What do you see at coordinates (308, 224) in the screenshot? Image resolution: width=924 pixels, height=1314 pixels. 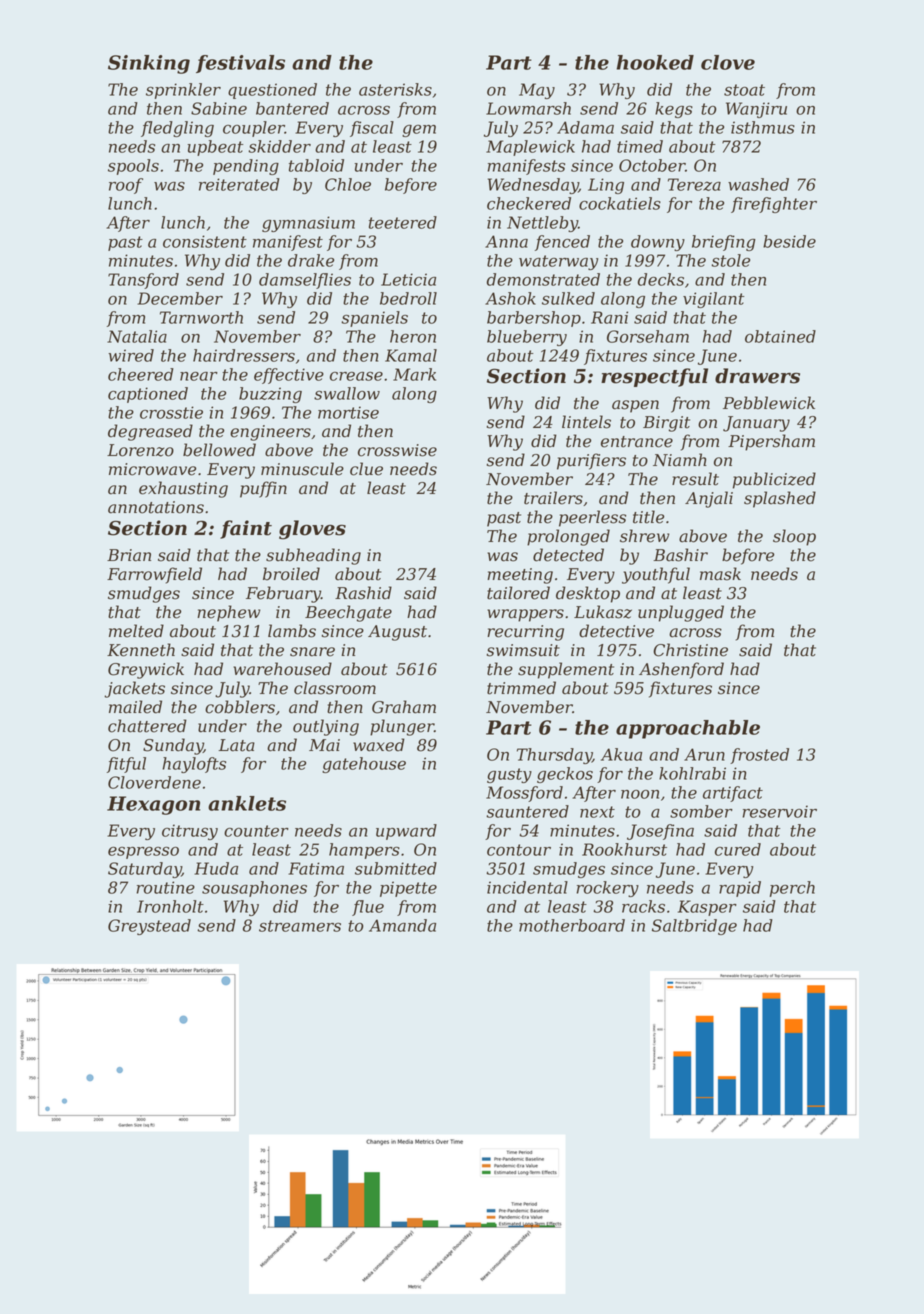 I see `gymnasium` at bounding box center [308, 224].
